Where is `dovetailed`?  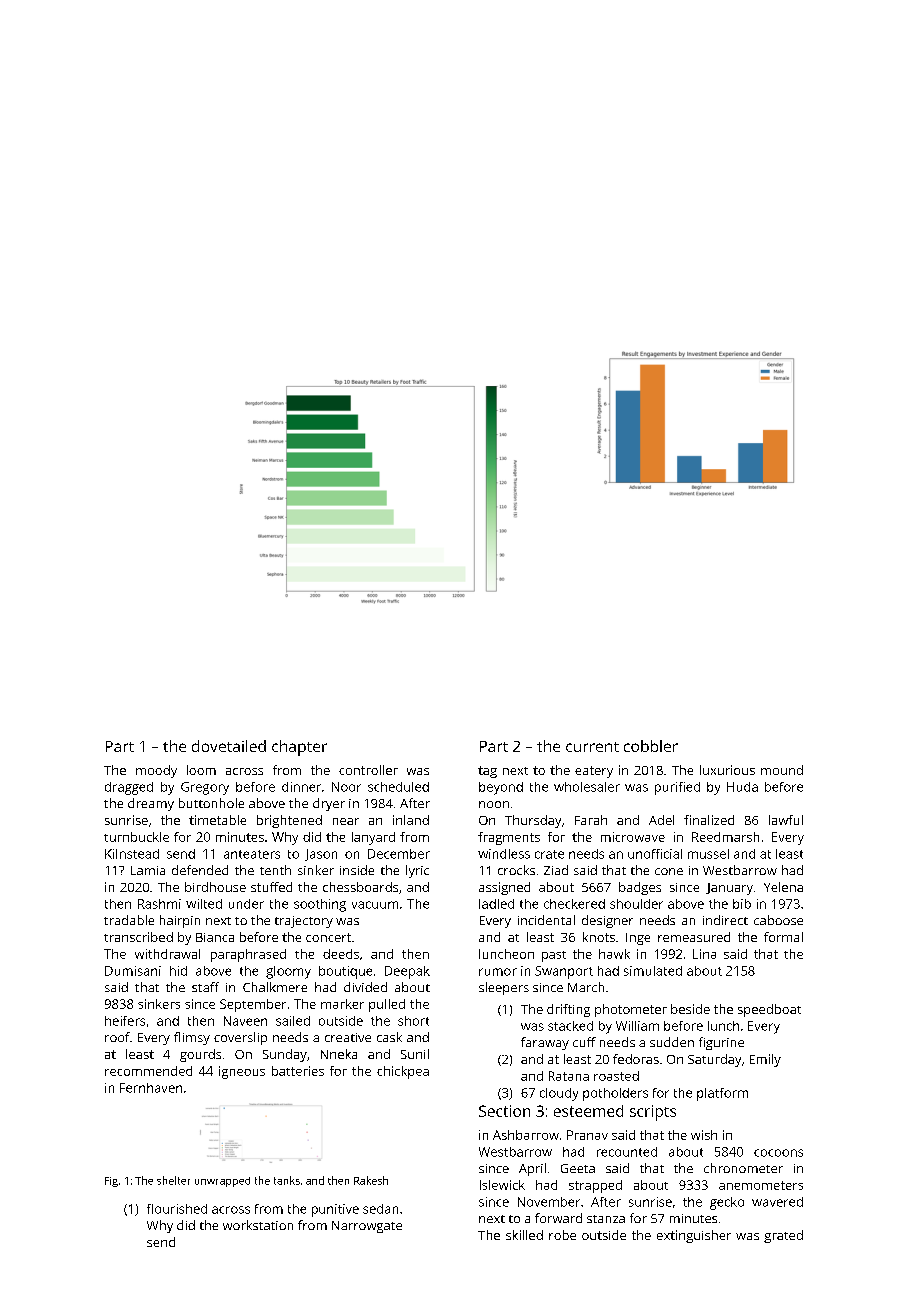
dovetailed is located at coordinates (229, 746).
